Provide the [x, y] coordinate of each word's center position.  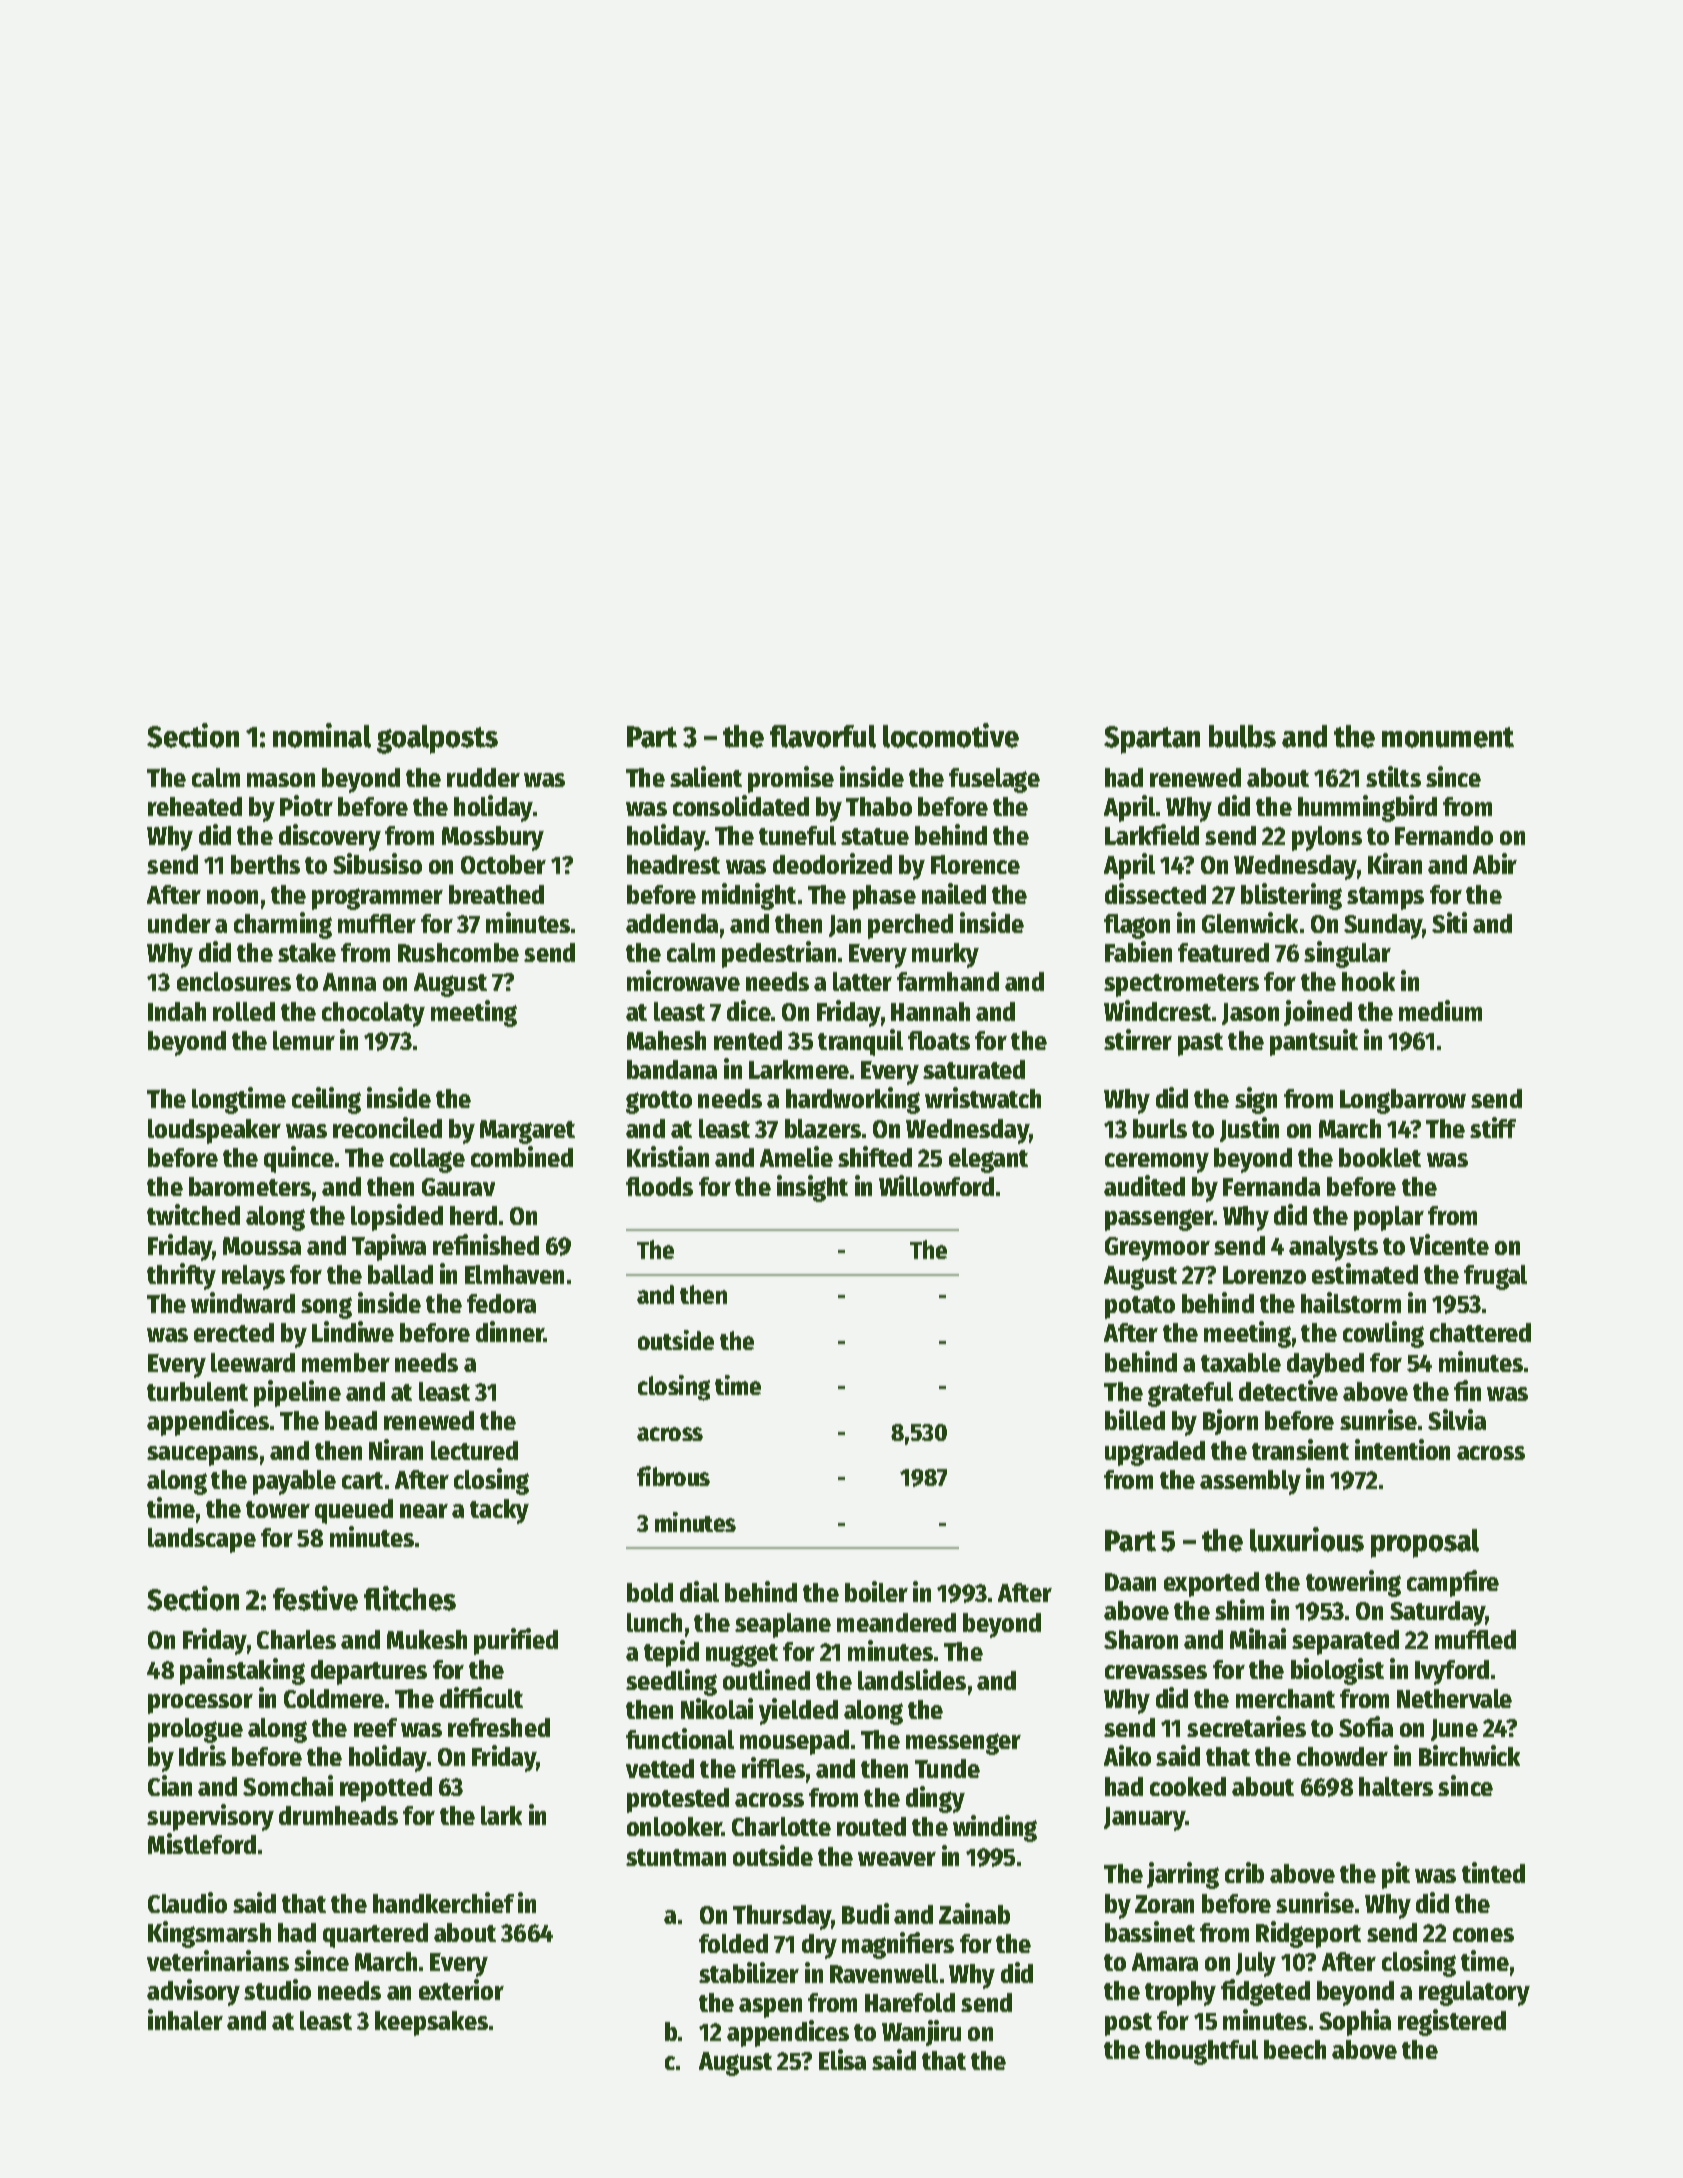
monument [1448, 737]
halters [1396, 1786]
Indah [177, 1011]
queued [354, 1511]
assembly [1250, 1482]
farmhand [948, 981]
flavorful [823, 736]
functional [680, 1738]
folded [733, 1943]
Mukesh [427, 1639]
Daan [1130, 1582]
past [1200, 1044]
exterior [461, 1989]
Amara [1165, 1962]
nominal [322, 735]
